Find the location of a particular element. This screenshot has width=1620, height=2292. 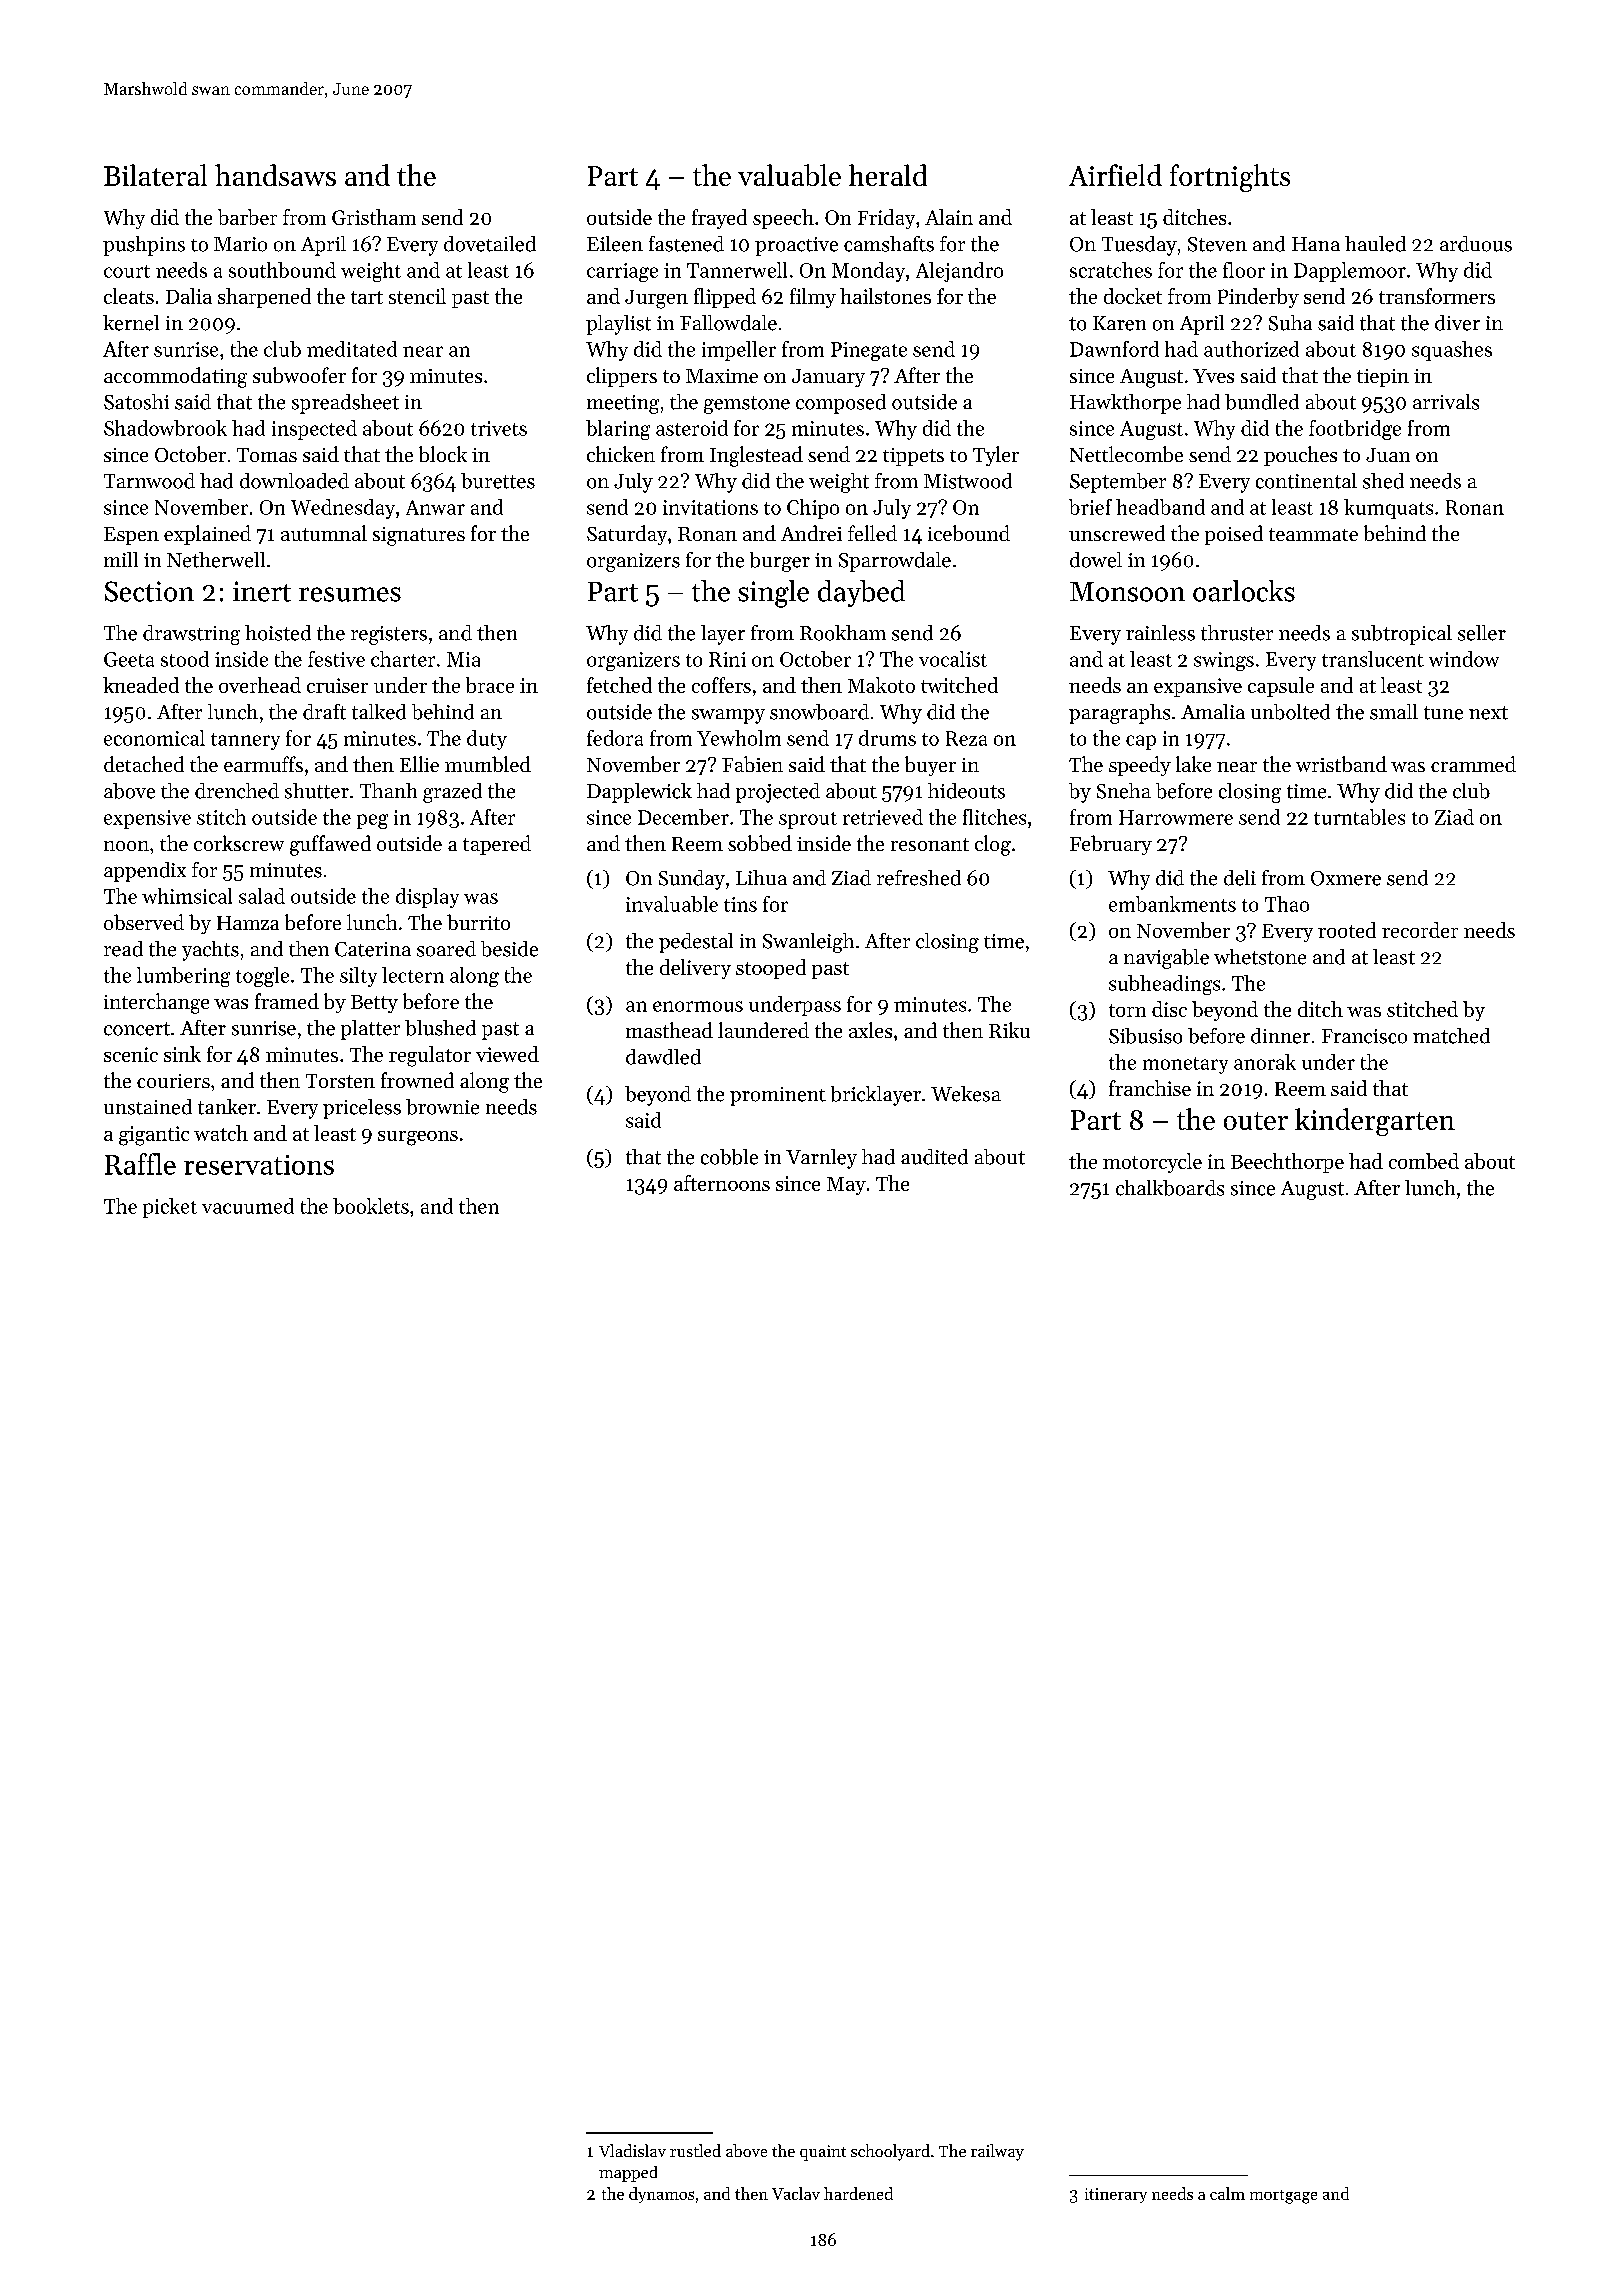

Riku is located at coordinates (1009, 1030).
